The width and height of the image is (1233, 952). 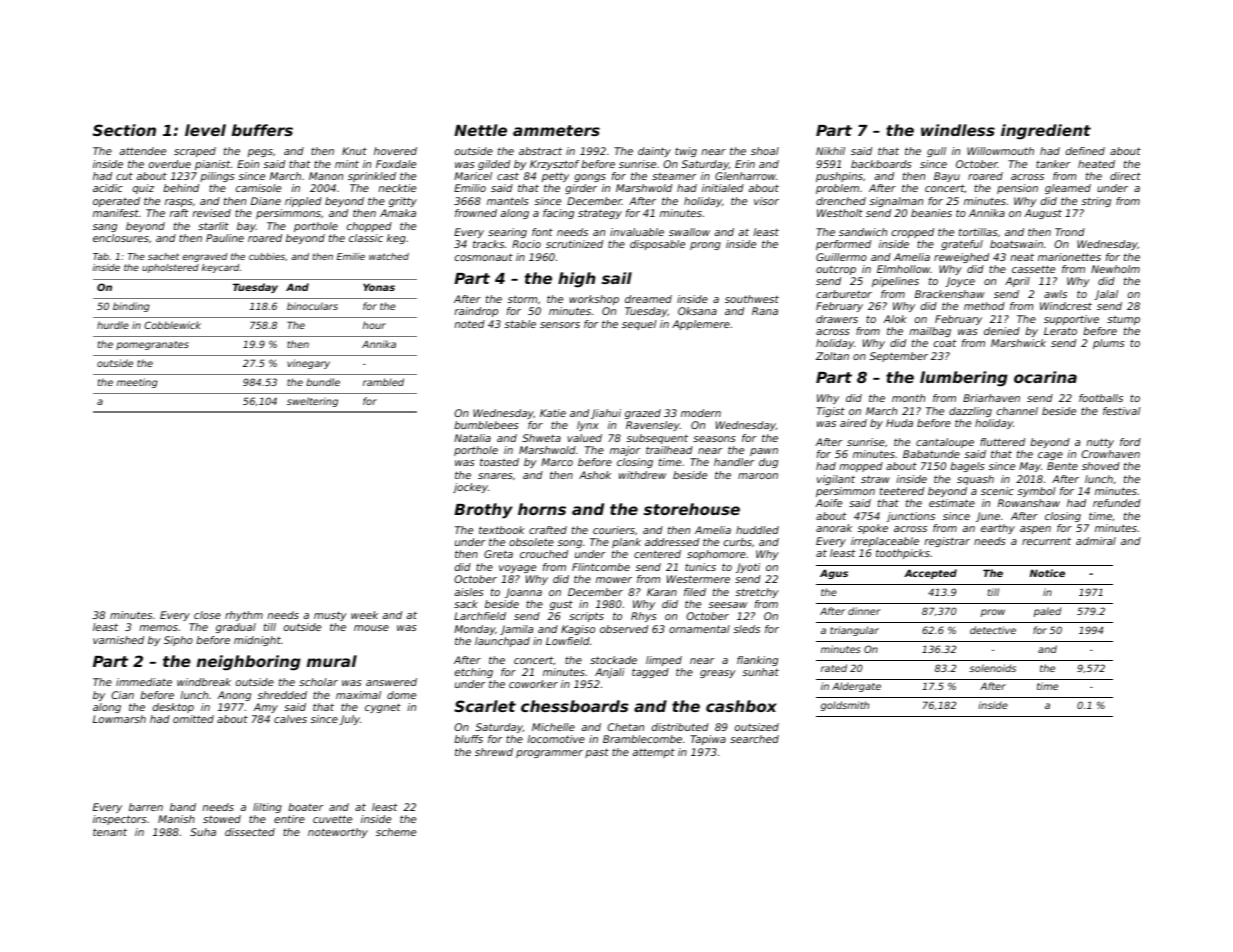 What do you see at coordinates (556, 130) in the image?
I see `ammeters` at bounding box center [556, 130].
